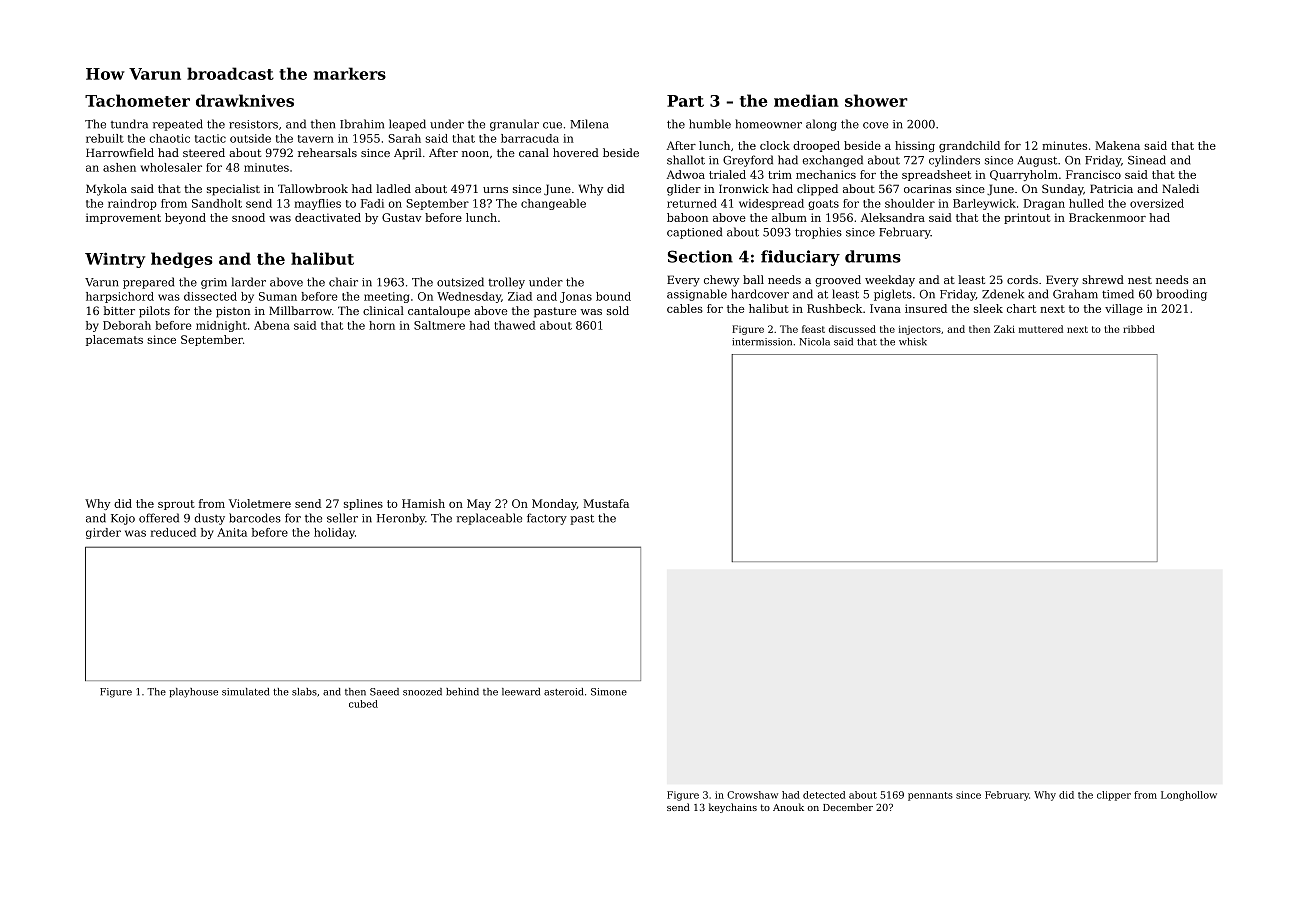 The width and height of the screenshot is (1308, 924). What do you see at coordinates (272, 325) in the screenshot?
I see `Abena` at bounding box center [272, 325].
